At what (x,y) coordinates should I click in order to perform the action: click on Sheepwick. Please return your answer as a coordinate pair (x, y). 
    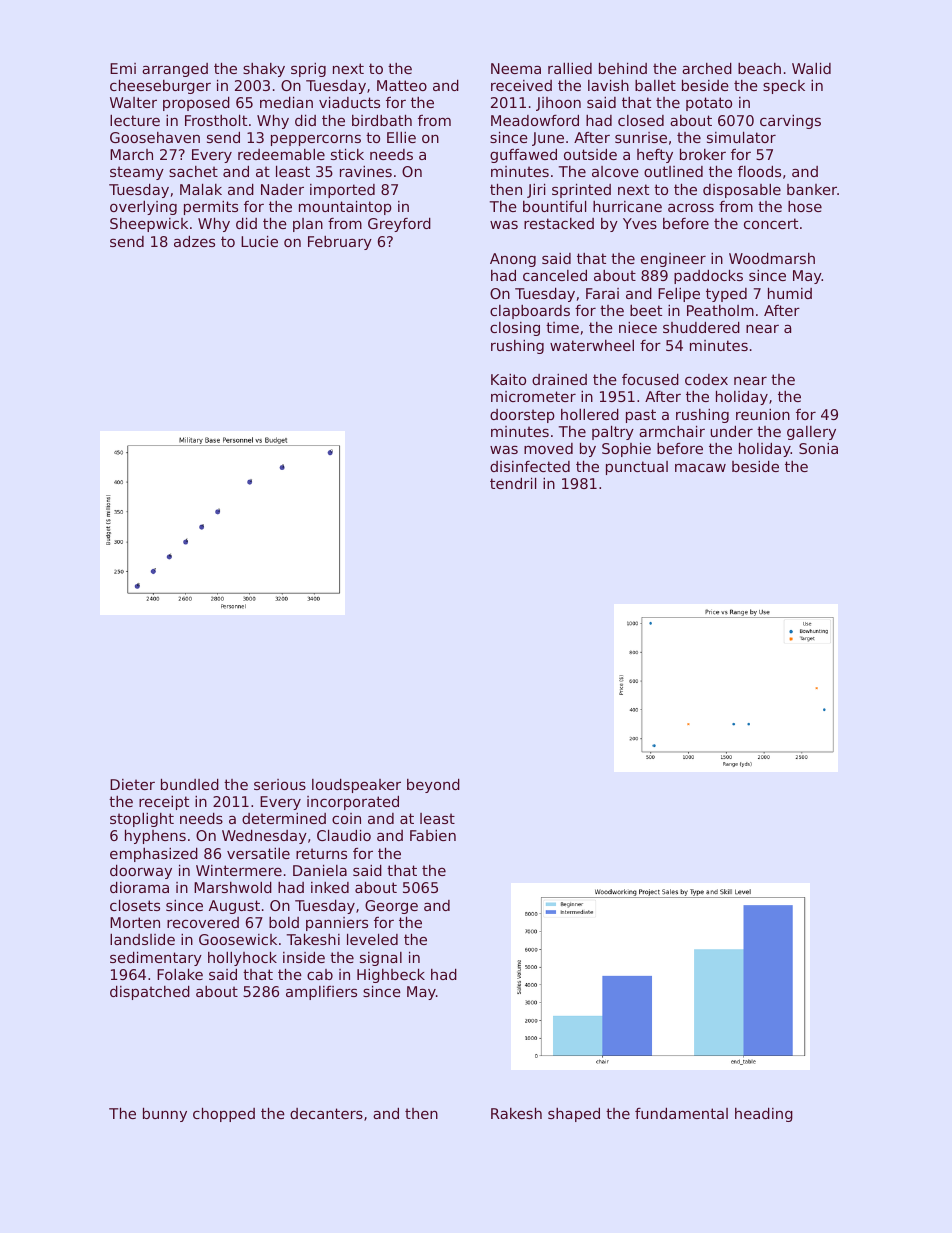
    Looking at the image, I should click on (149, 225).
